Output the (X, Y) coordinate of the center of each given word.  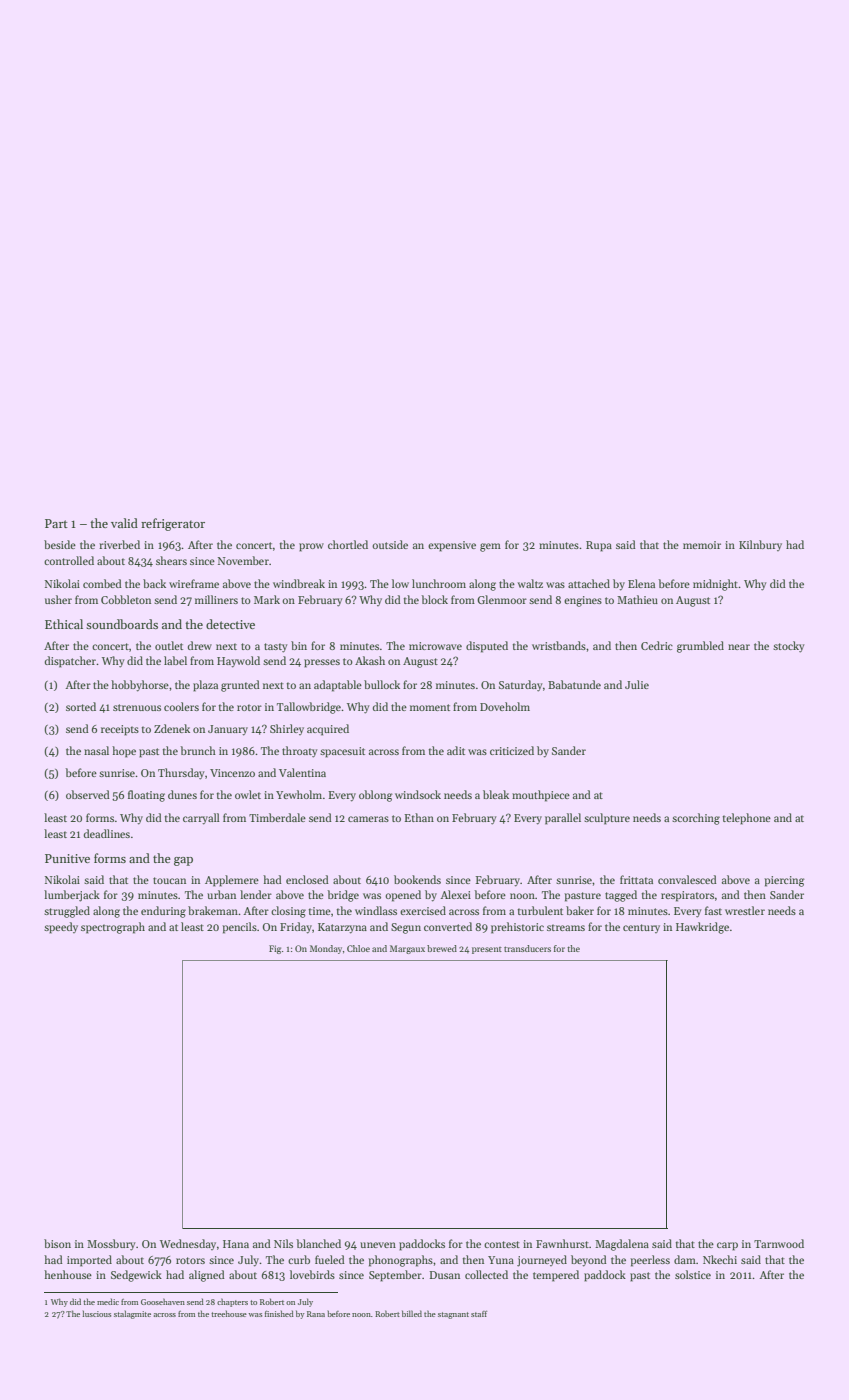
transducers (527, 948)
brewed (442, 948)
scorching (696, 819)
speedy (61, 928)
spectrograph (113, 928)
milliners (216, 599)
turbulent (540, 910)
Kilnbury (760, 545)
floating (146, 796)
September (395, 1276)
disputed (487, 647)
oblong (376, 796)
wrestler (745, 910)
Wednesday (188, 1244)
